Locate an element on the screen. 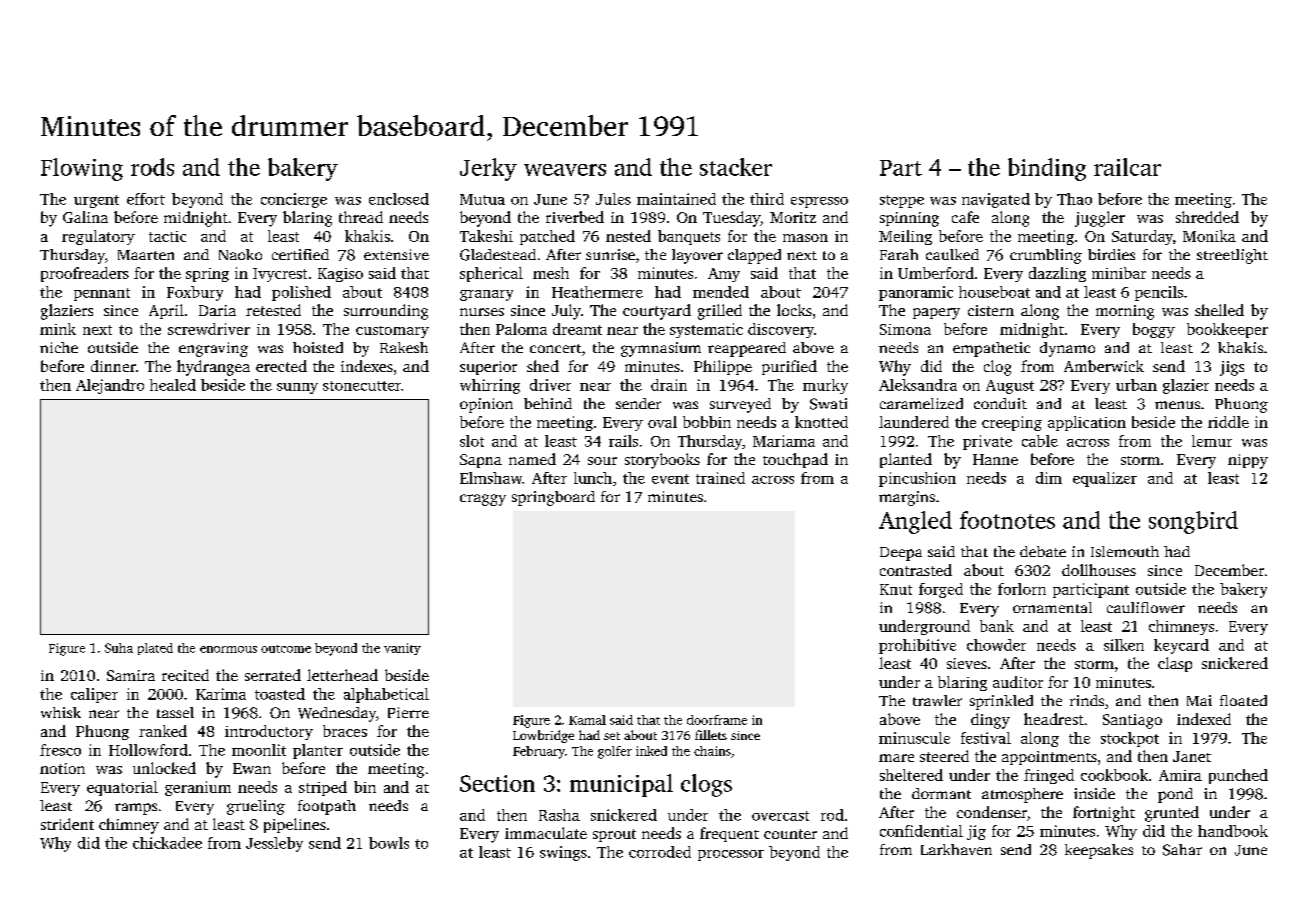  Jessleby is located at coordinates (274, 844).
